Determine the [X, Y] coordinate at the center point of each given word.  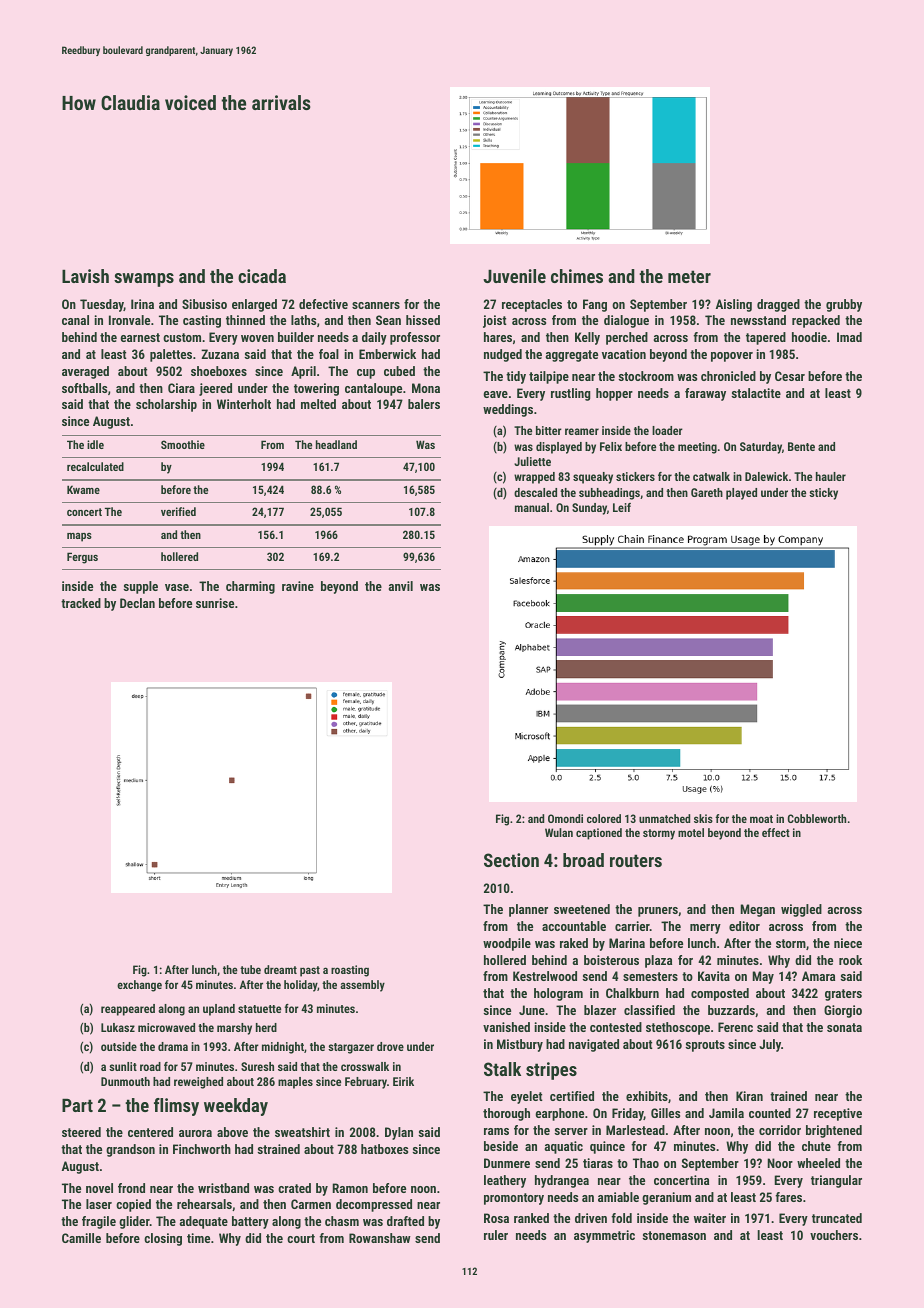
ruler [496, 1235]
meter [689, 276]
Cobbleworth [817, 818]
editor [744, 926]
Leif [622, 507]
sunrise [215, 603]
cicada [262, 276]
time [198, 1238]
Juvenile [514, 276]
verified [178, 511]
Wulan [559, 832]
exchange [139, 986]
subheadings [609, 494]
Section [511, 860]
